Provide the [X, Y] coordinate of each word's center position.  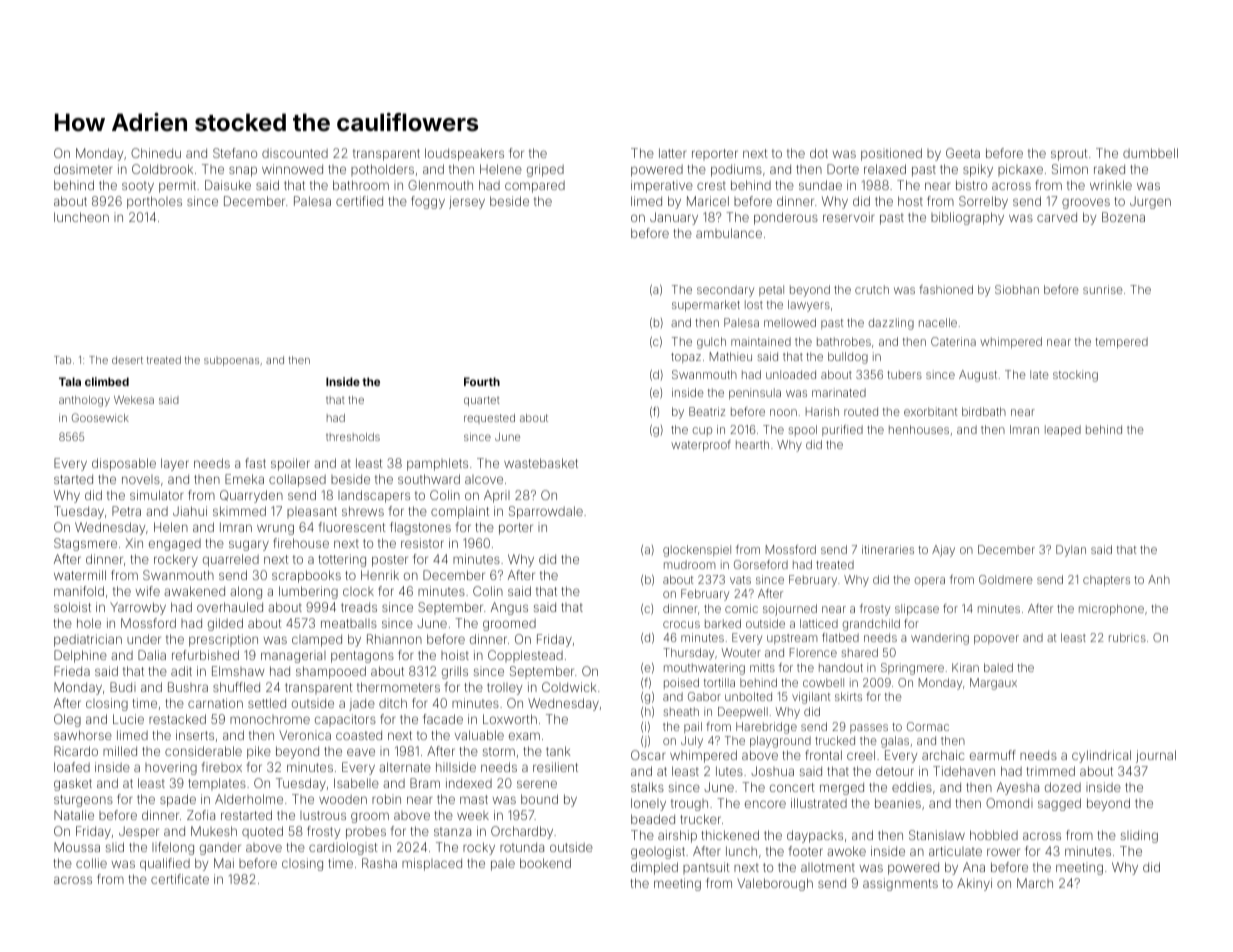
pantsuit [706, 868]
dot [819, 153]
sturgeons [83, 801]
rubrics [1127, 637]
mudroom [690, 564]
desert [127, 360]
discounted [295, 153]
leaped [1063, 431]
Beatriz [707, 411]
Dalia [152, 655]
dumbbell [1150, 153]
